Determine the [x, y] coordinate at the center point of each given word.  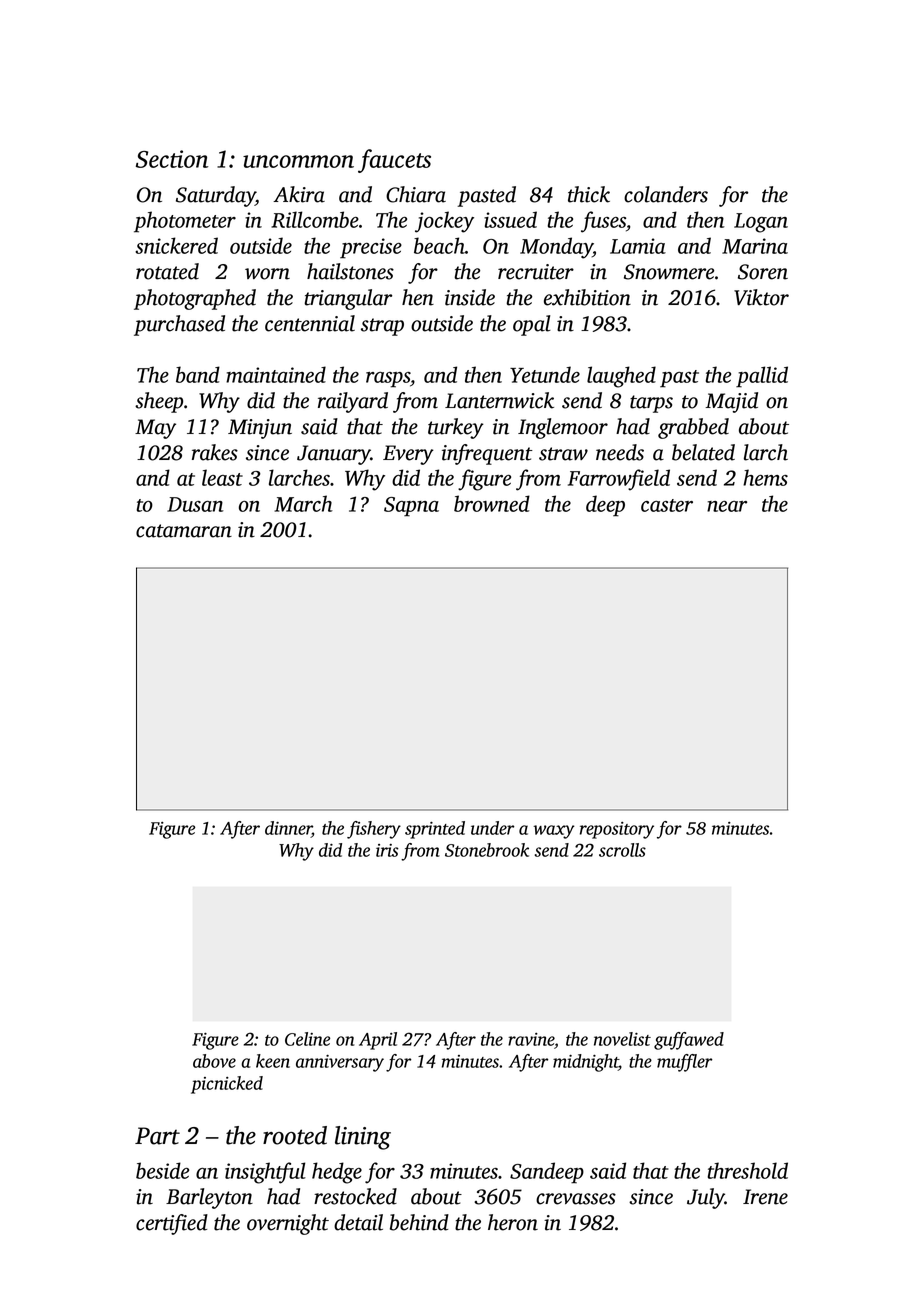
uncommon [298, 161]
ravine [531, 1039]
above [214, 1061]
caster [667, 505]
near [727, 506]
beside [162, 1170]
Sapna [411, 507]
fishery [374, 830]
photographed [195, 299]
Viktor [761, 297]
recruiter [536, 272]
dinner [288, 829]
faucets [394, 161]
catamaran [184, 531]
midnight [586, 1063]
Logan [761, 223]
